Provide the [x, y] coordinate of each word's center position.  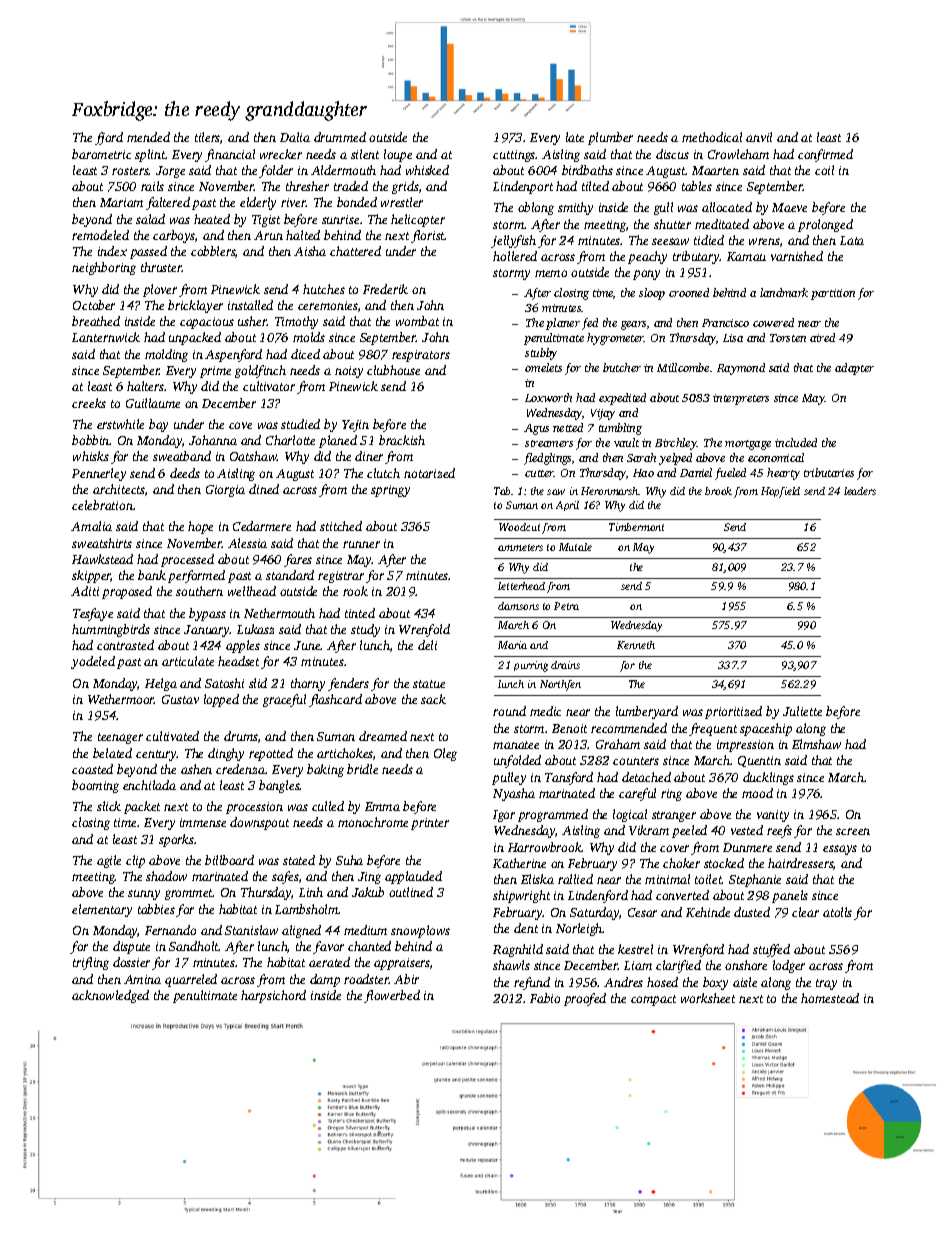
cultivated [172, 736]
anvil [759, 137]
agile [109, 861]
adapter [854, 369]
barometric [101, 154]
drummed [340, 137]
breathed [96, 321]
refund [532, 983]
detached [646, 777]
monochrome [373, 822]
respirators [421, 356]
